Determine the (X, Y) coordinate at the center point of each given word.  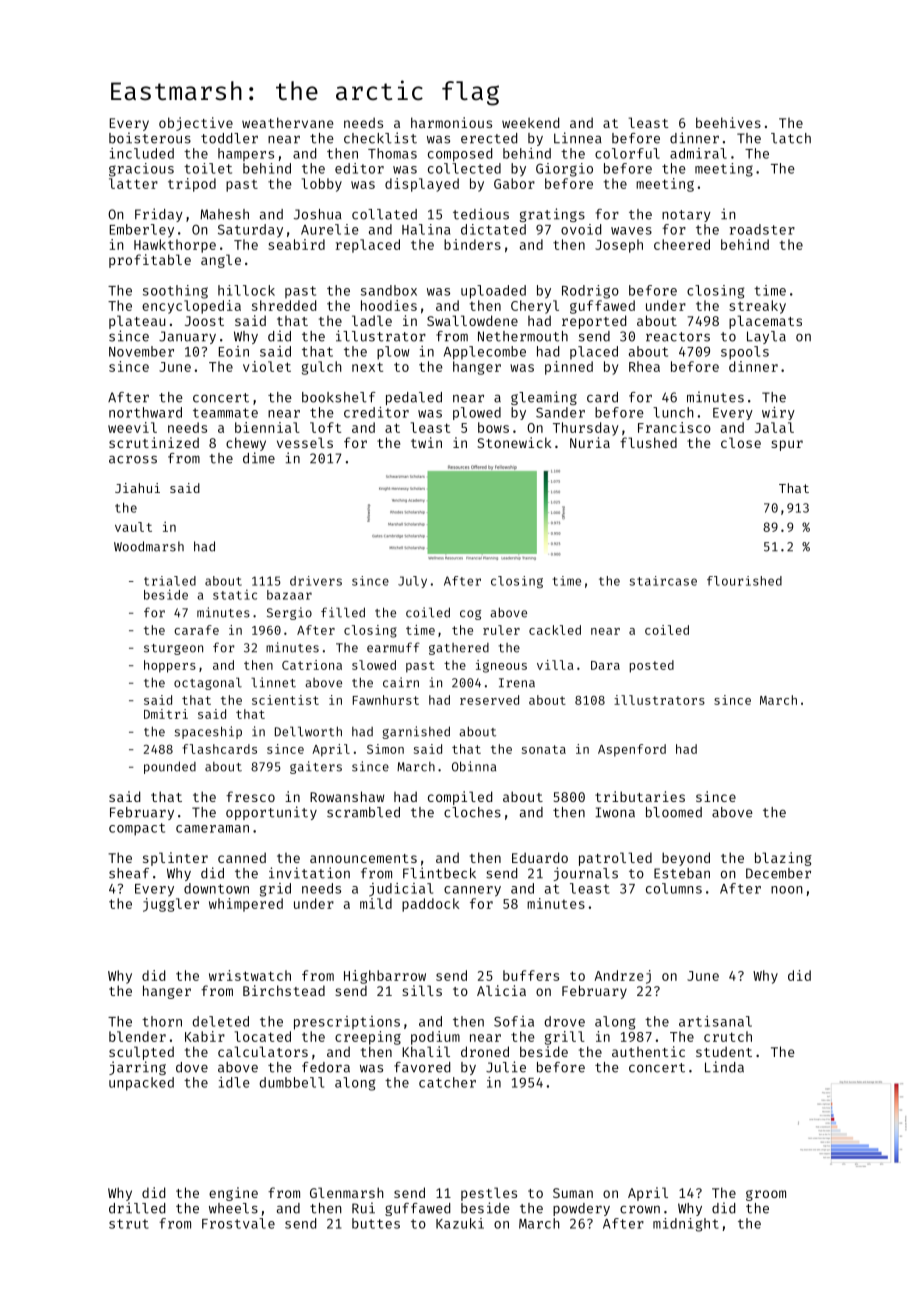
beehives (728, 122)
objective (196, 124)
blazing (783, 859)
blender (137, 1036)
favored (422, 1067)
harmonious (451, 122)
